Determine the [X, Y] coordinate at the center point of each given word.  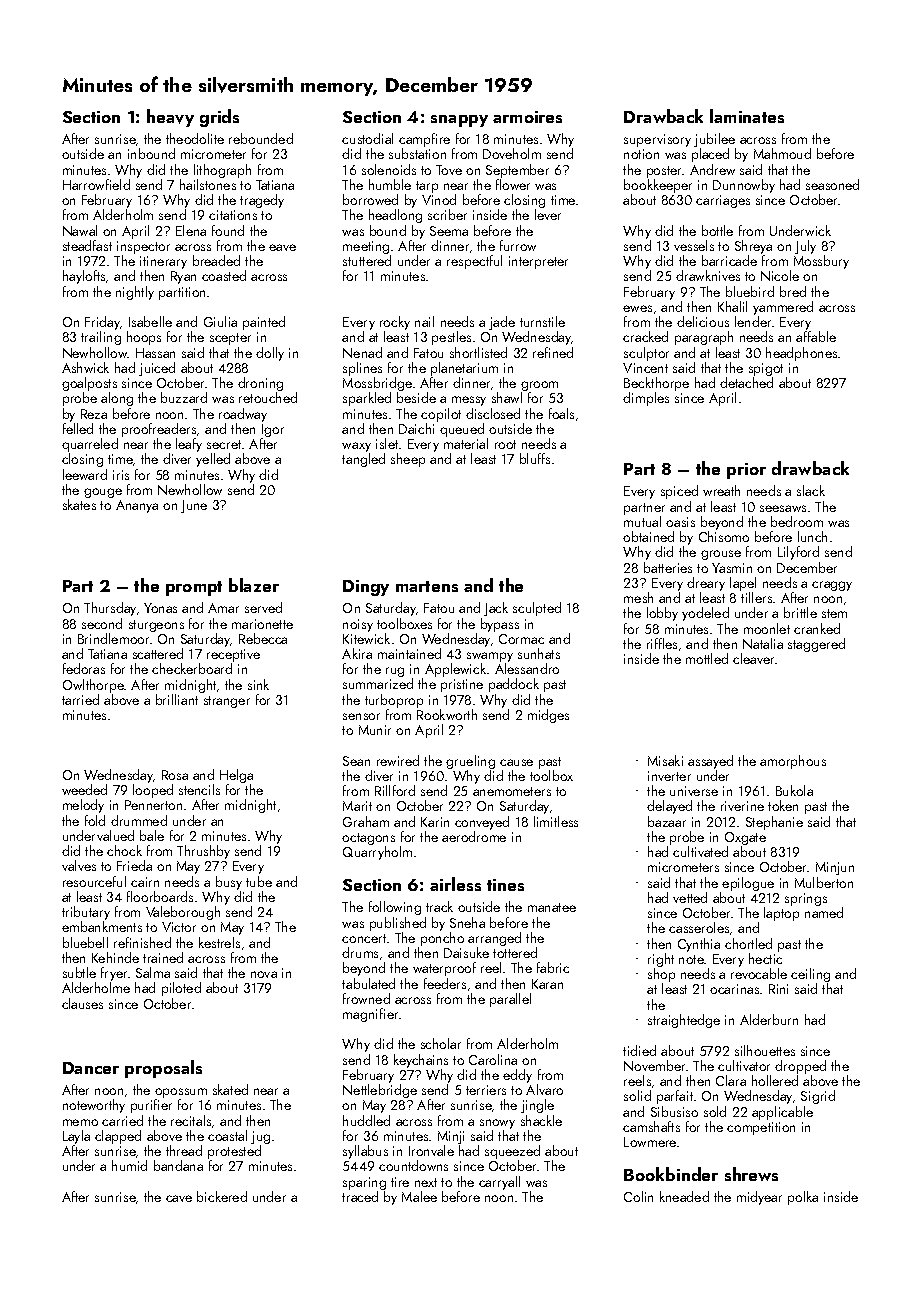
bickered [222, 1196]
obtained [648, 536]
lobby [662, 614]
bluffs [535, 458]
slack [811, 490]
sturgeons [156, 626]
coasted [224, 275]
